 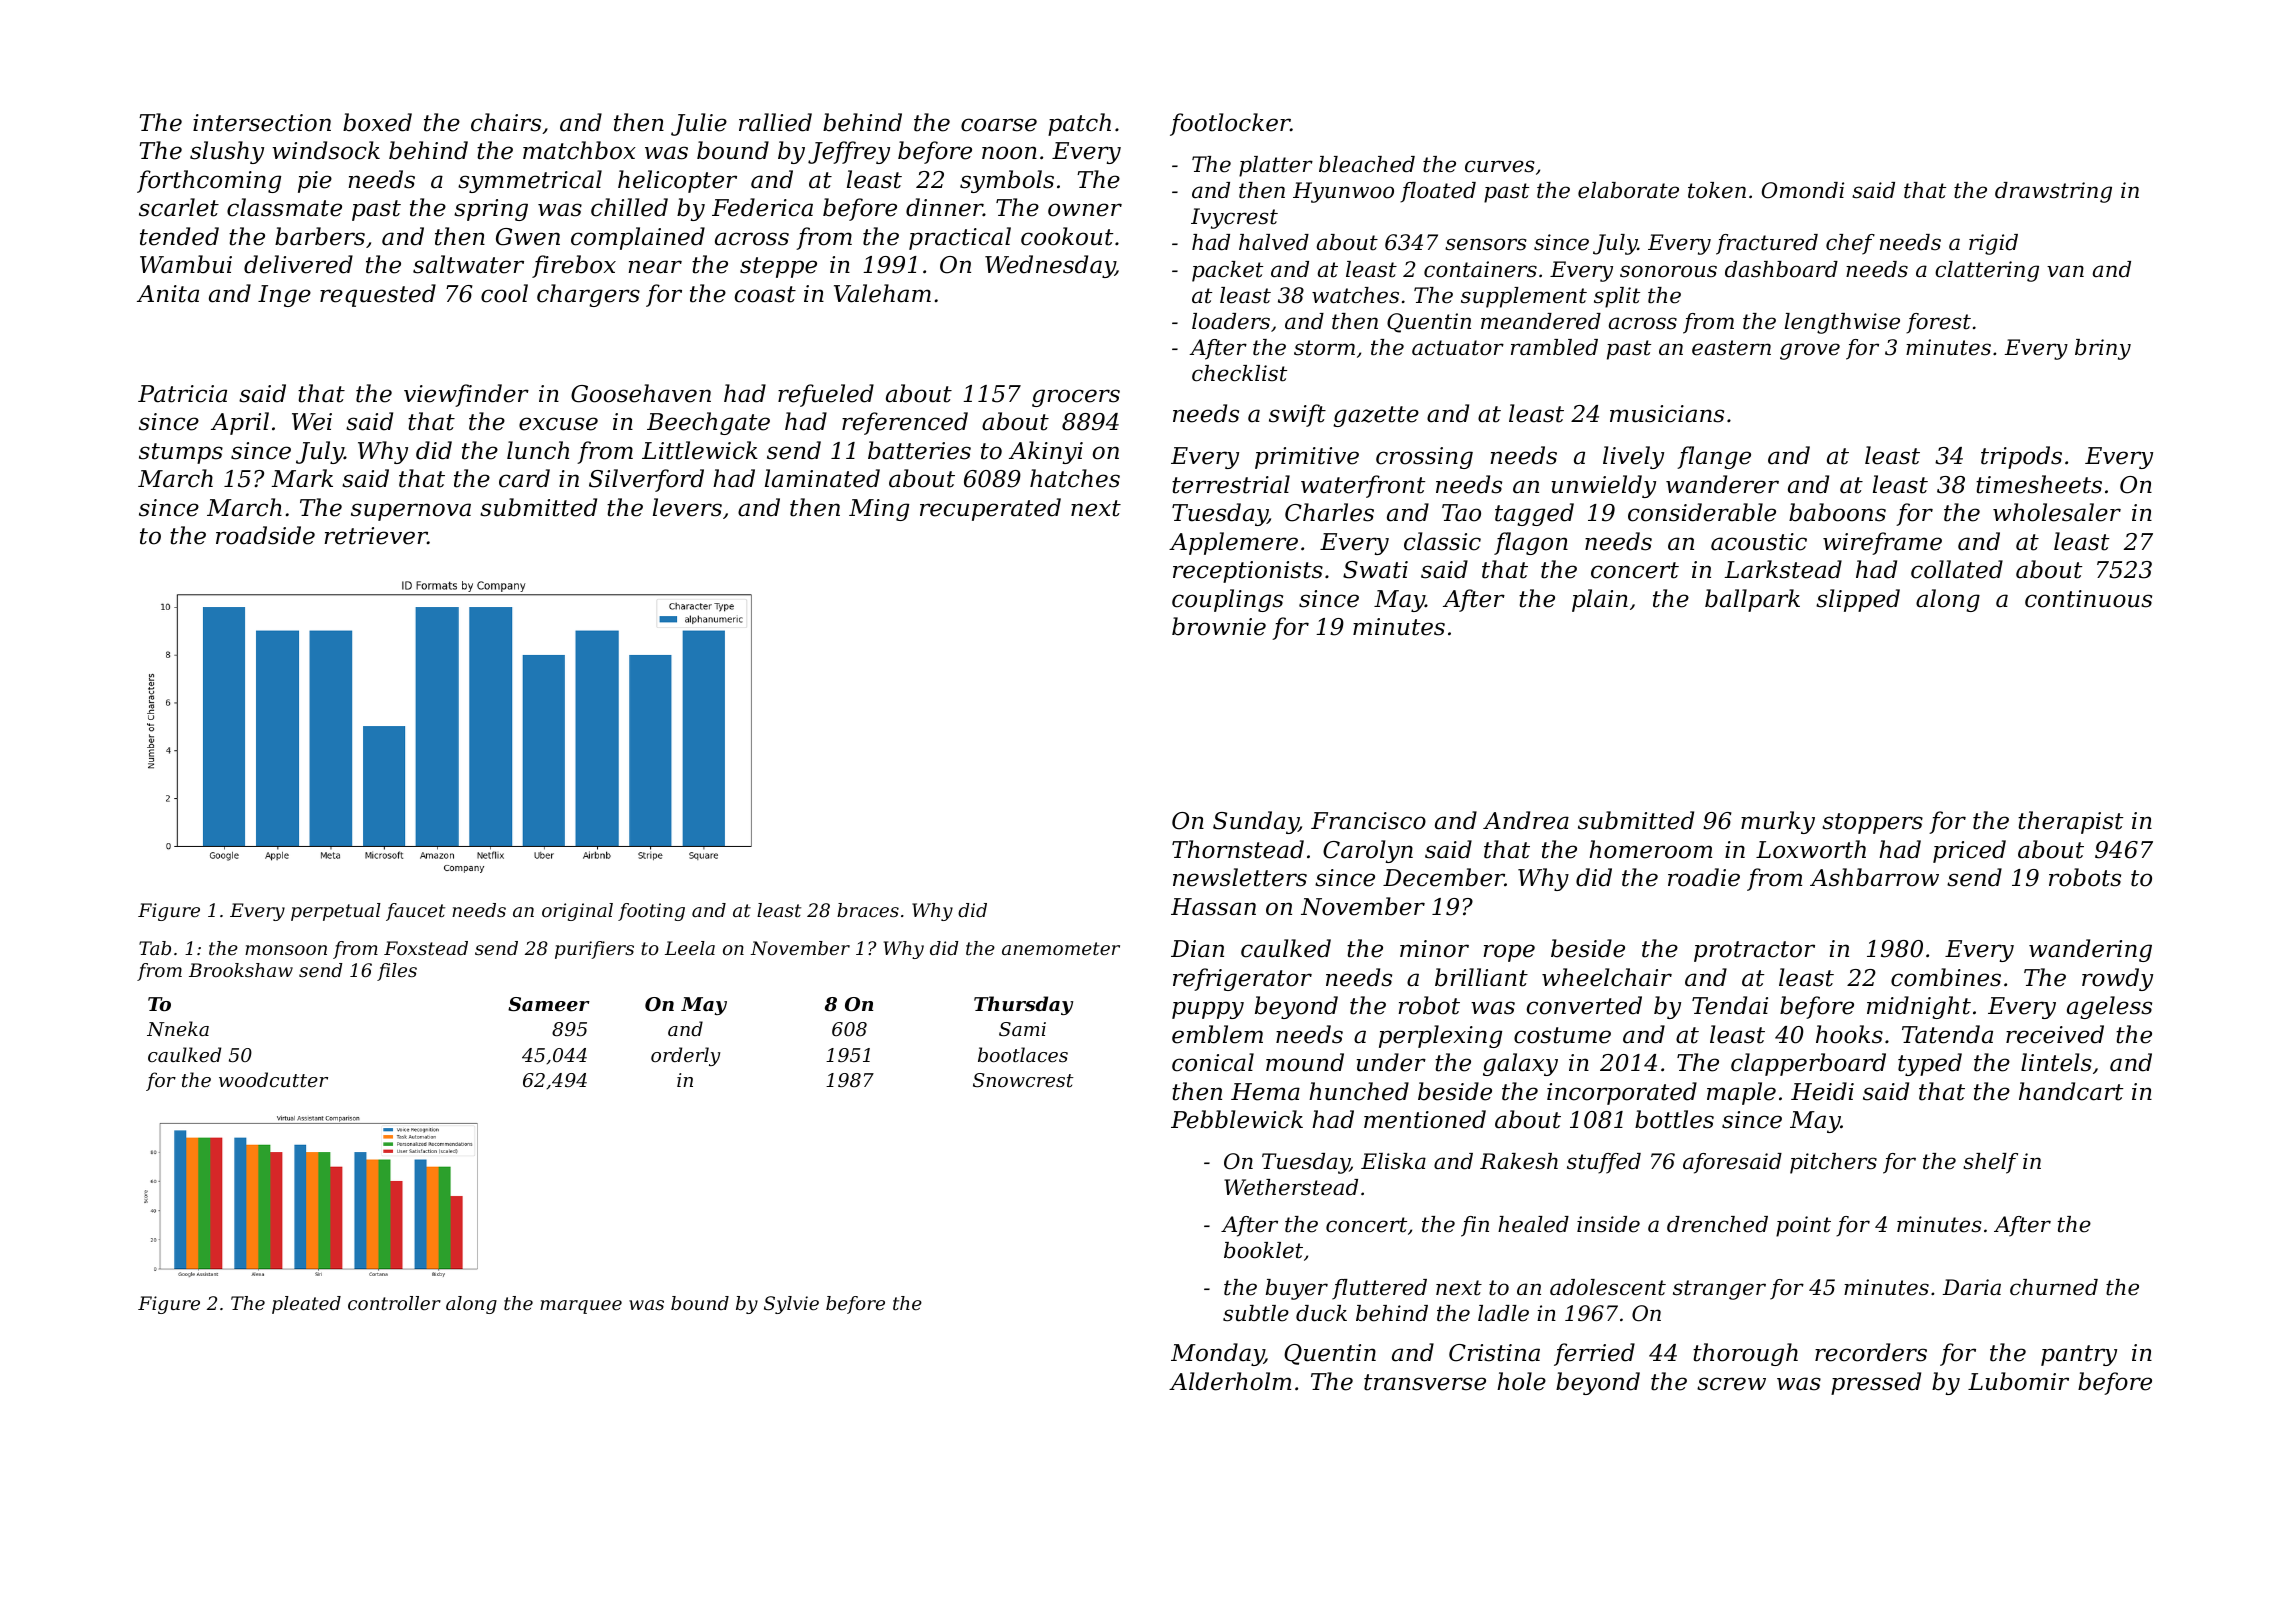 I want to click on Goosehaven, so click(x=641, y=393).
